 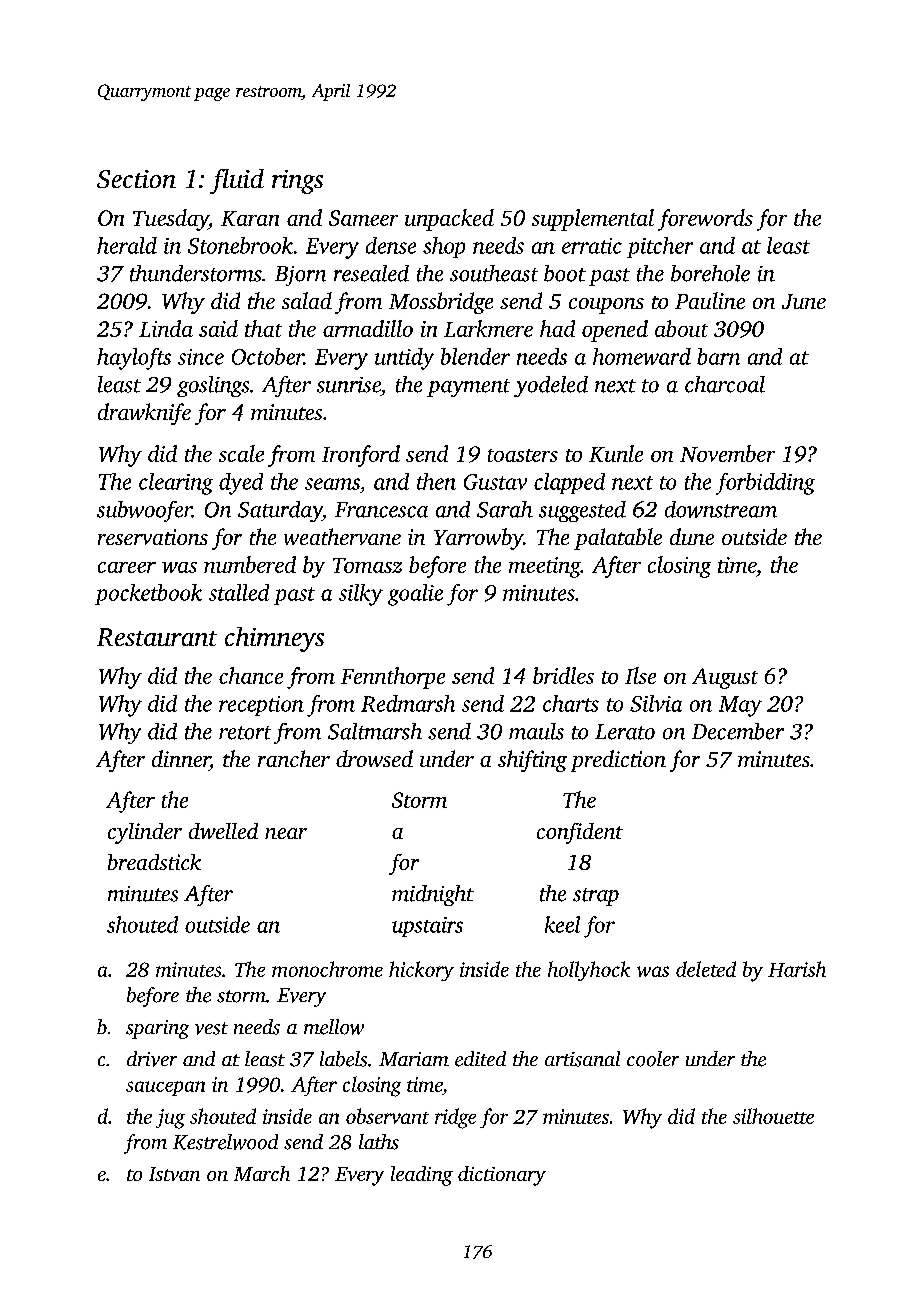 I want to click on prediction, so click(x=618, y=761).
